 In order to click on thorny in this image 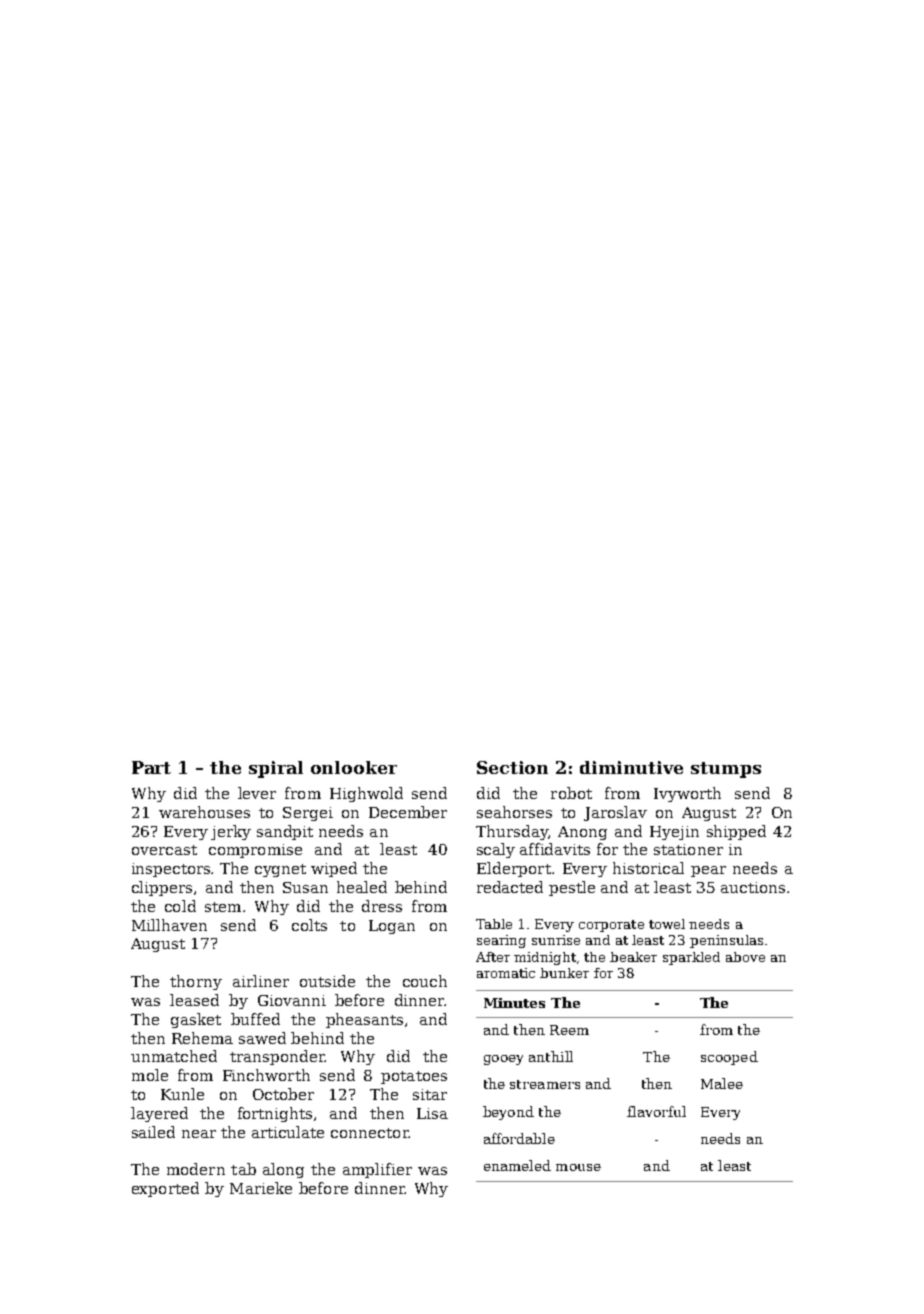, I will do `click(196, 982)`.
